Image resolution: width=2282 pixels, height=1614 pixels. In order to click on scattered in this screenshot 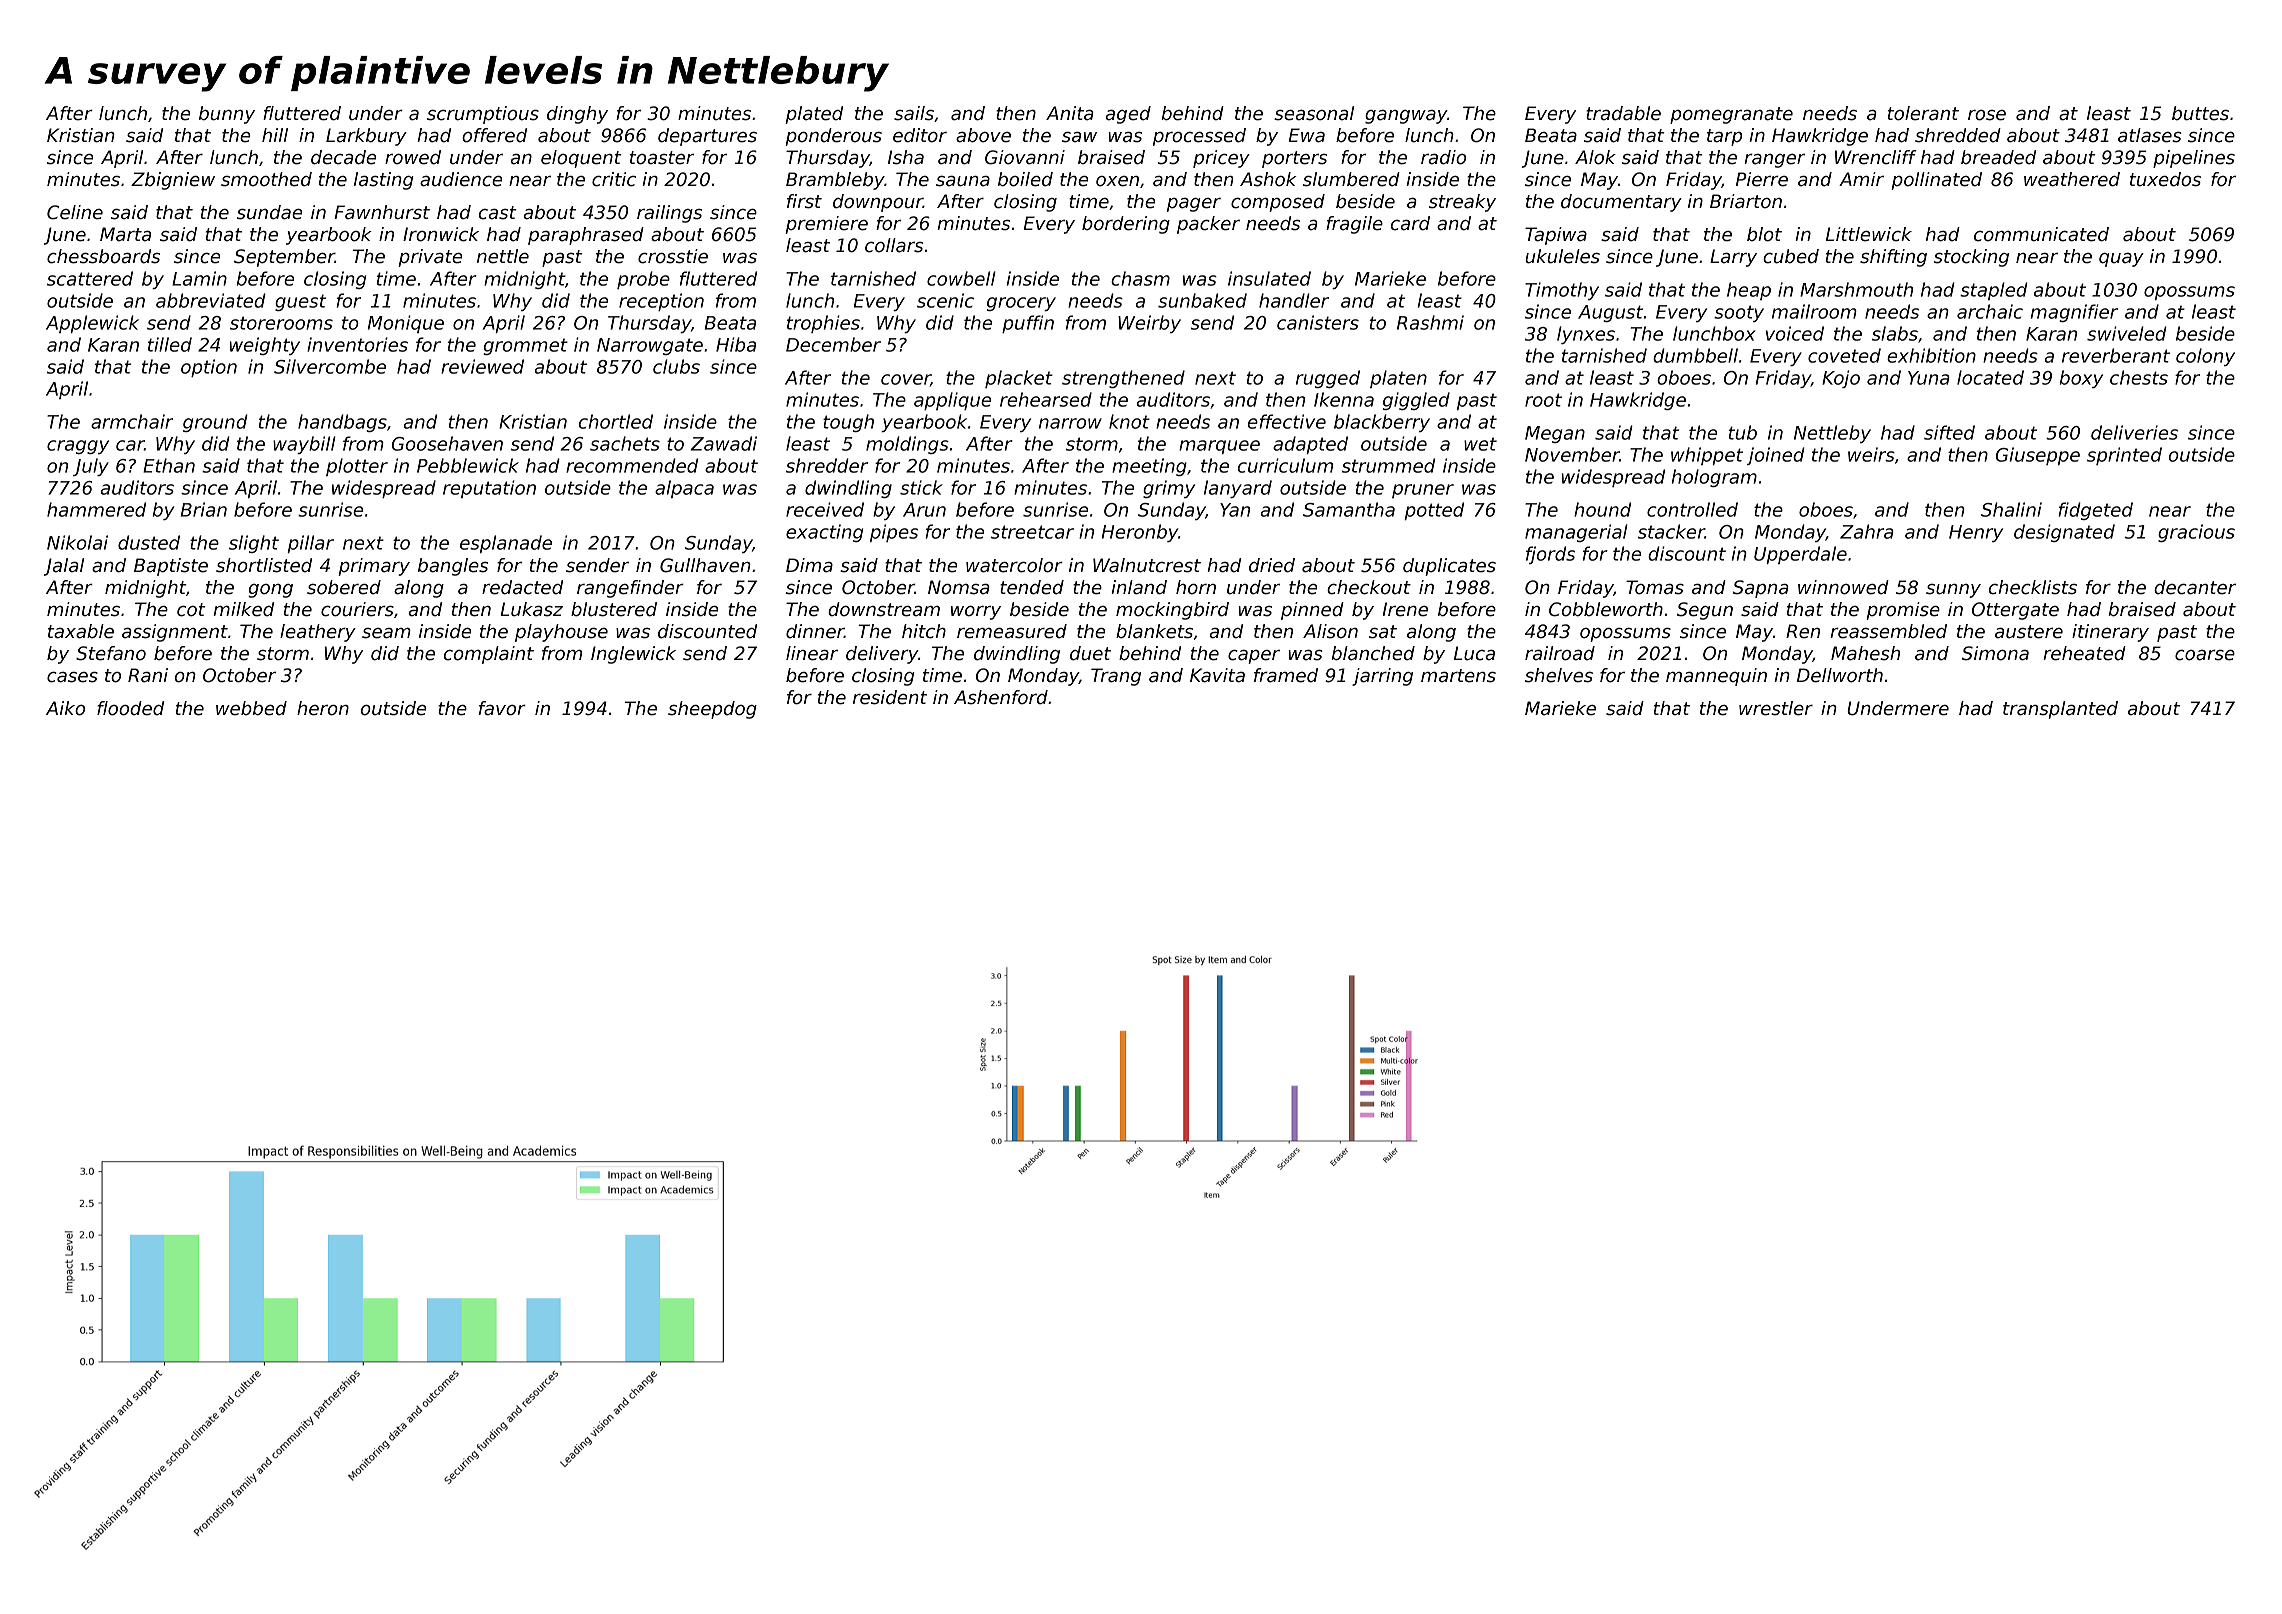, I will do `click(90, 278)`.
